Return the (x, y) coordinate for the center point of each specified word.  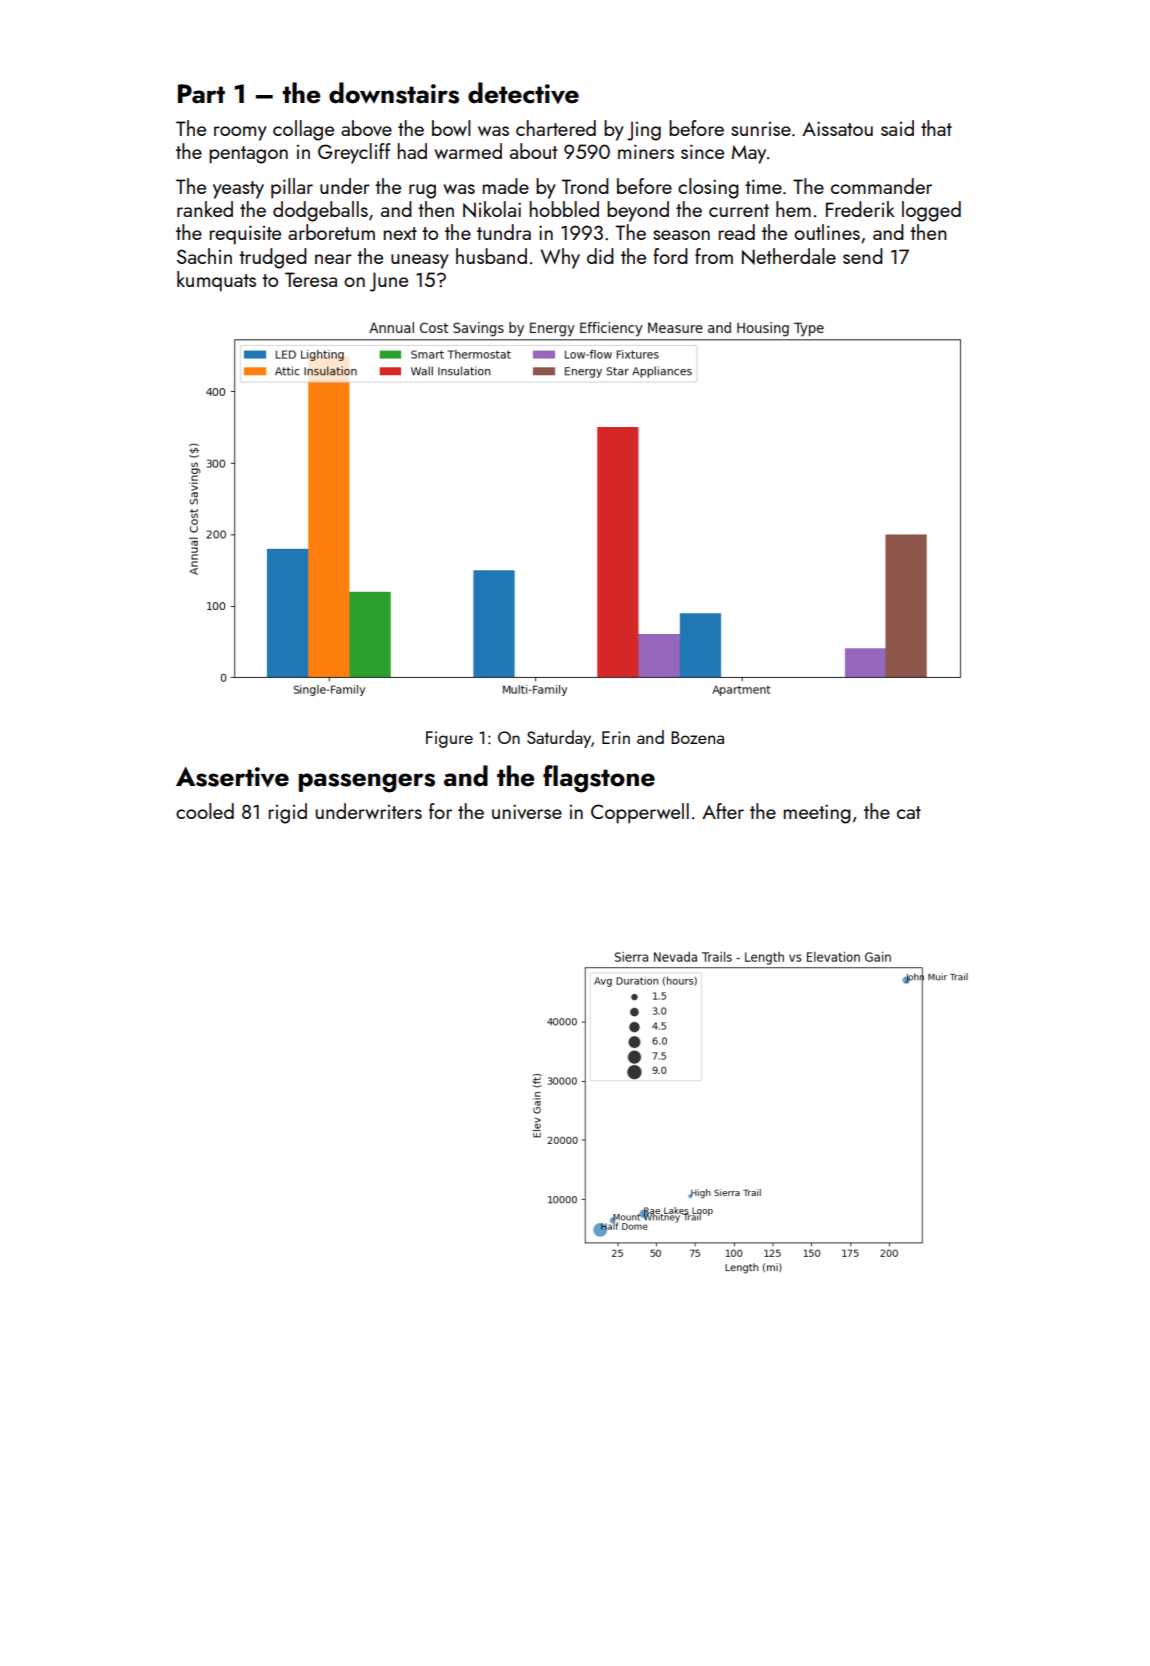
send (863, 256)
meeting (817, 814)
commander (881, 186)
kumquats (216, 281)
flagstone (599, 779)
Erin (616, 737)
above (366, 128)
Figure (449, 739)
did (600, 256)
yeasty (238, 190)
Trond (585, 186)
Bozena (697, 737)
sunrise (761, 129)
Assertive (232, 777)
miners (646, 151)
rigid (288, 813)
